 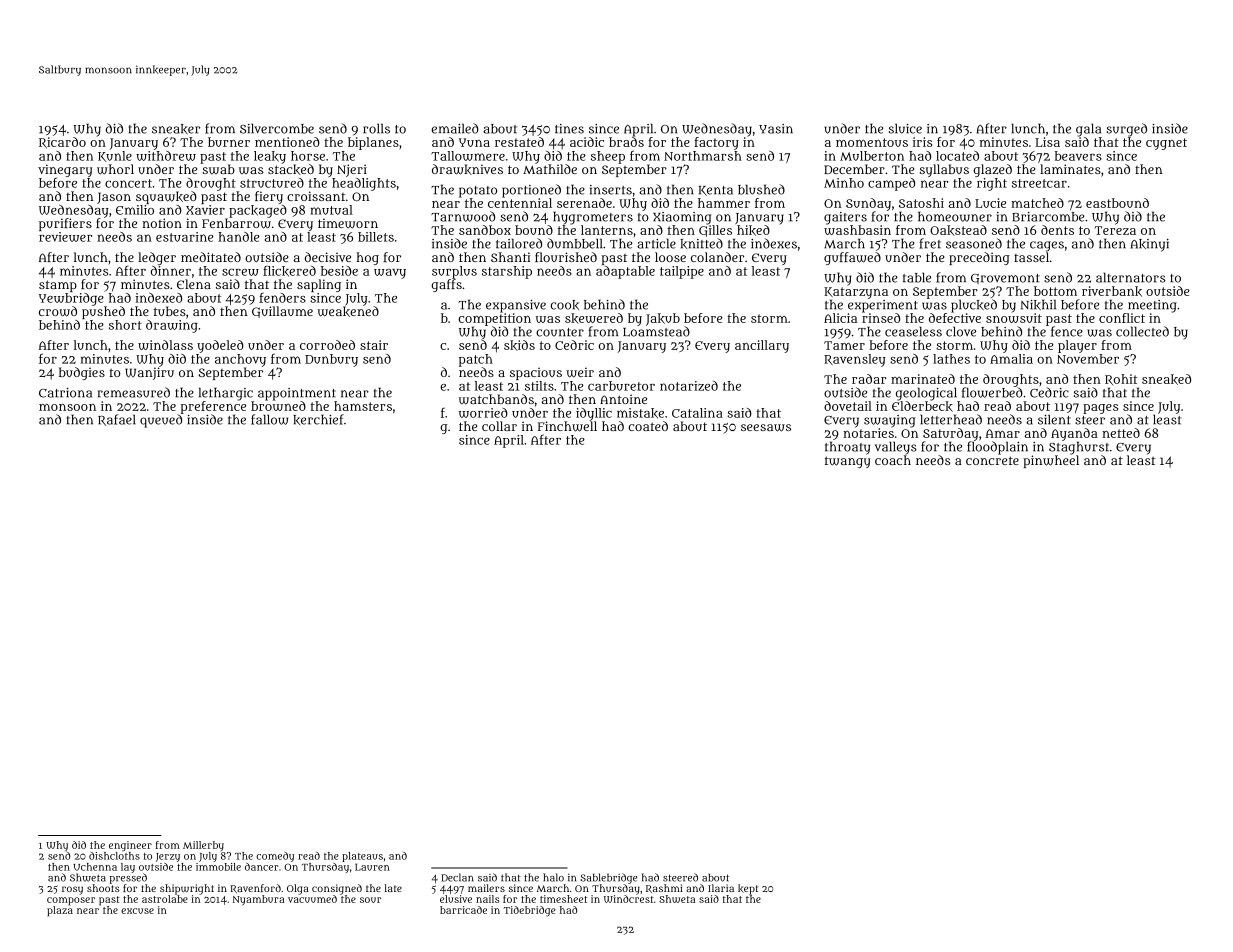 I want to click on Ilaria, so click(x=721, y=888).
